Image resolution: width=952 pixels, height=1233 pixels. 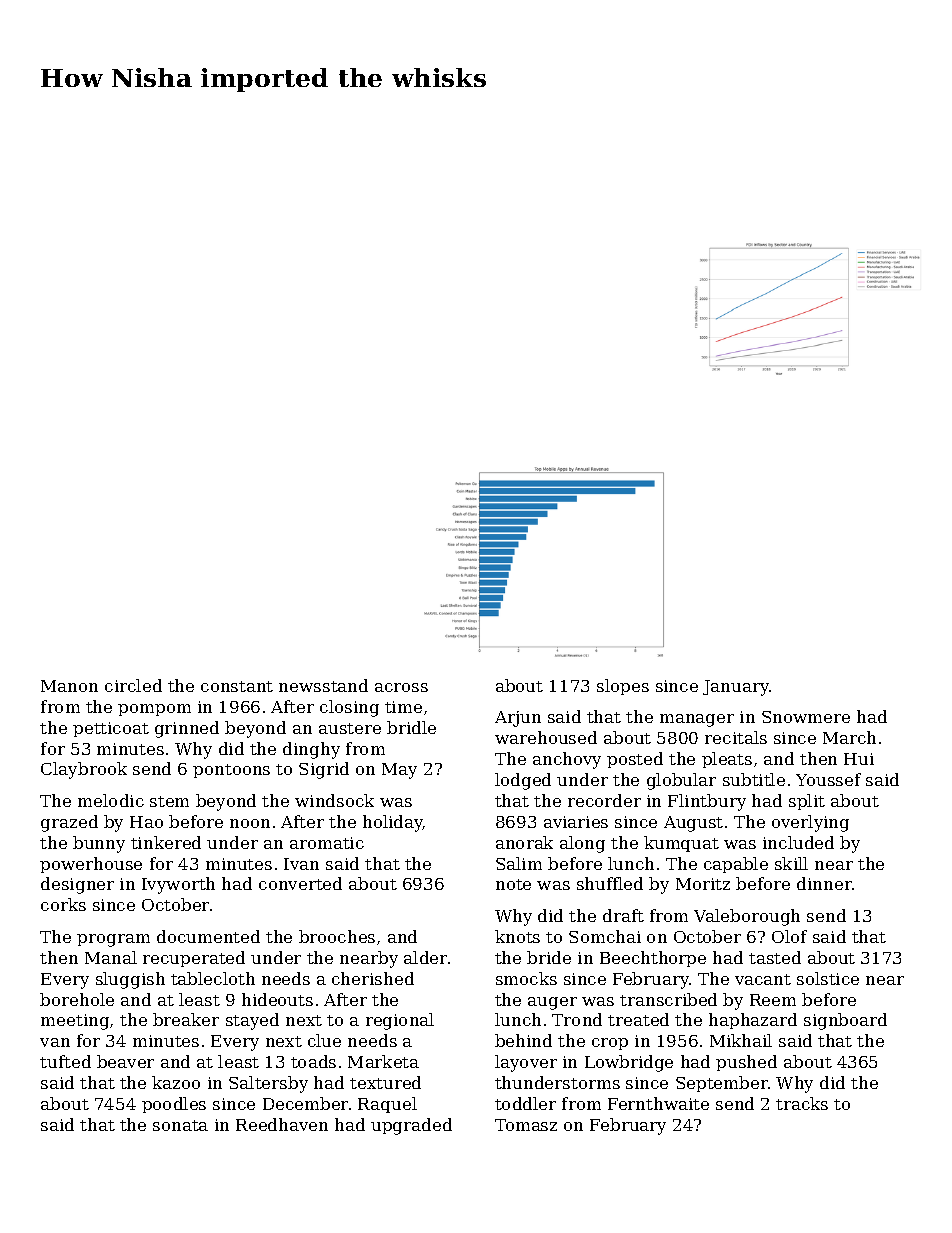 What do you see at coordinates (133, 685) in the screenshot?
I see `circled` at bounding box center [133, 685].
